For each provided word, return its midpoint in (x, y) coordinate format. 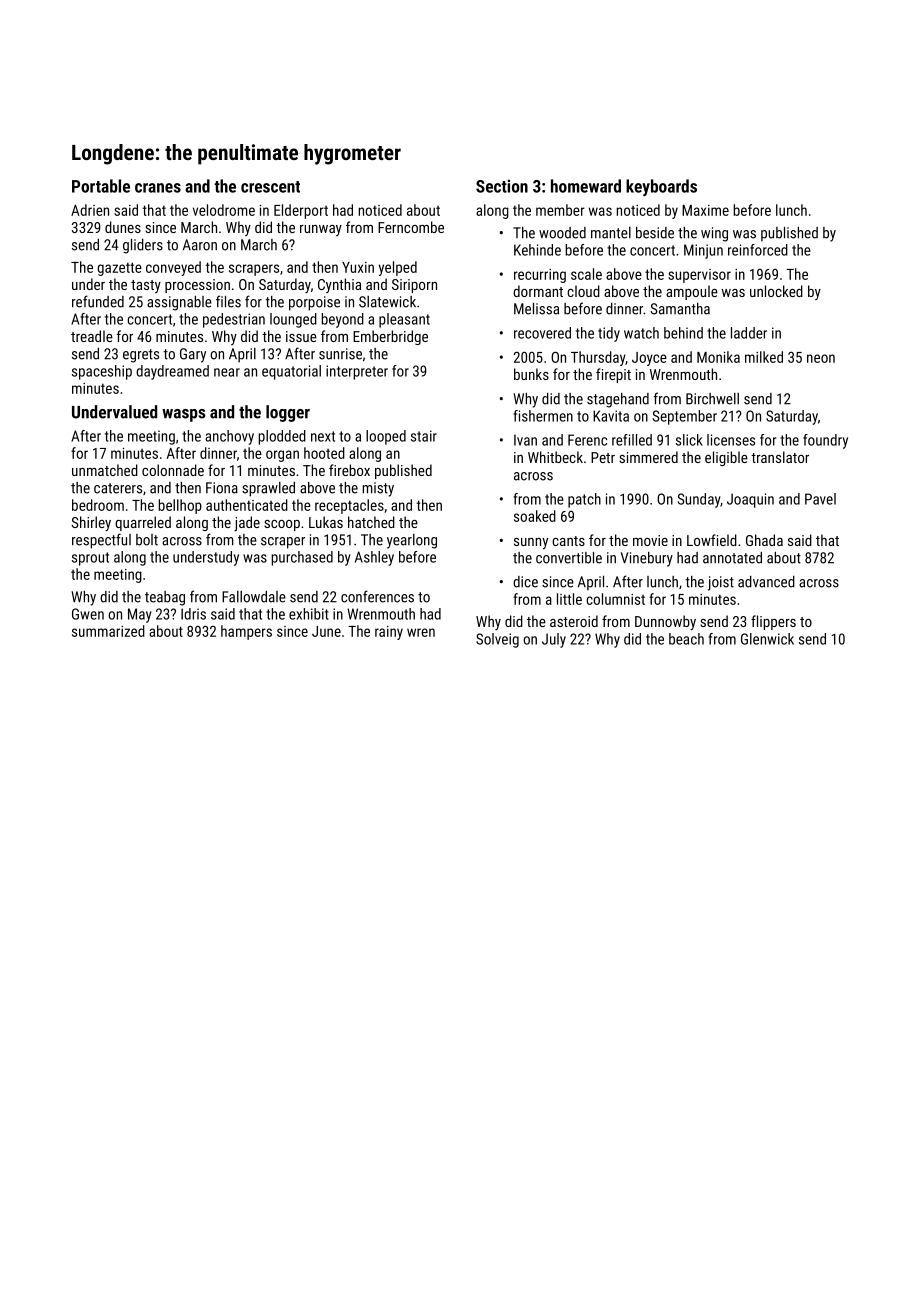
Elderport (301, 211)
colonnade (173, 470)
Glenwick (767, 639)
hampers (246, 632)
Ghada (764, 540)
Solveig (497, 640)
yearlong (412, 541)
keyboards (661, 187)
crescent (270, 187)
